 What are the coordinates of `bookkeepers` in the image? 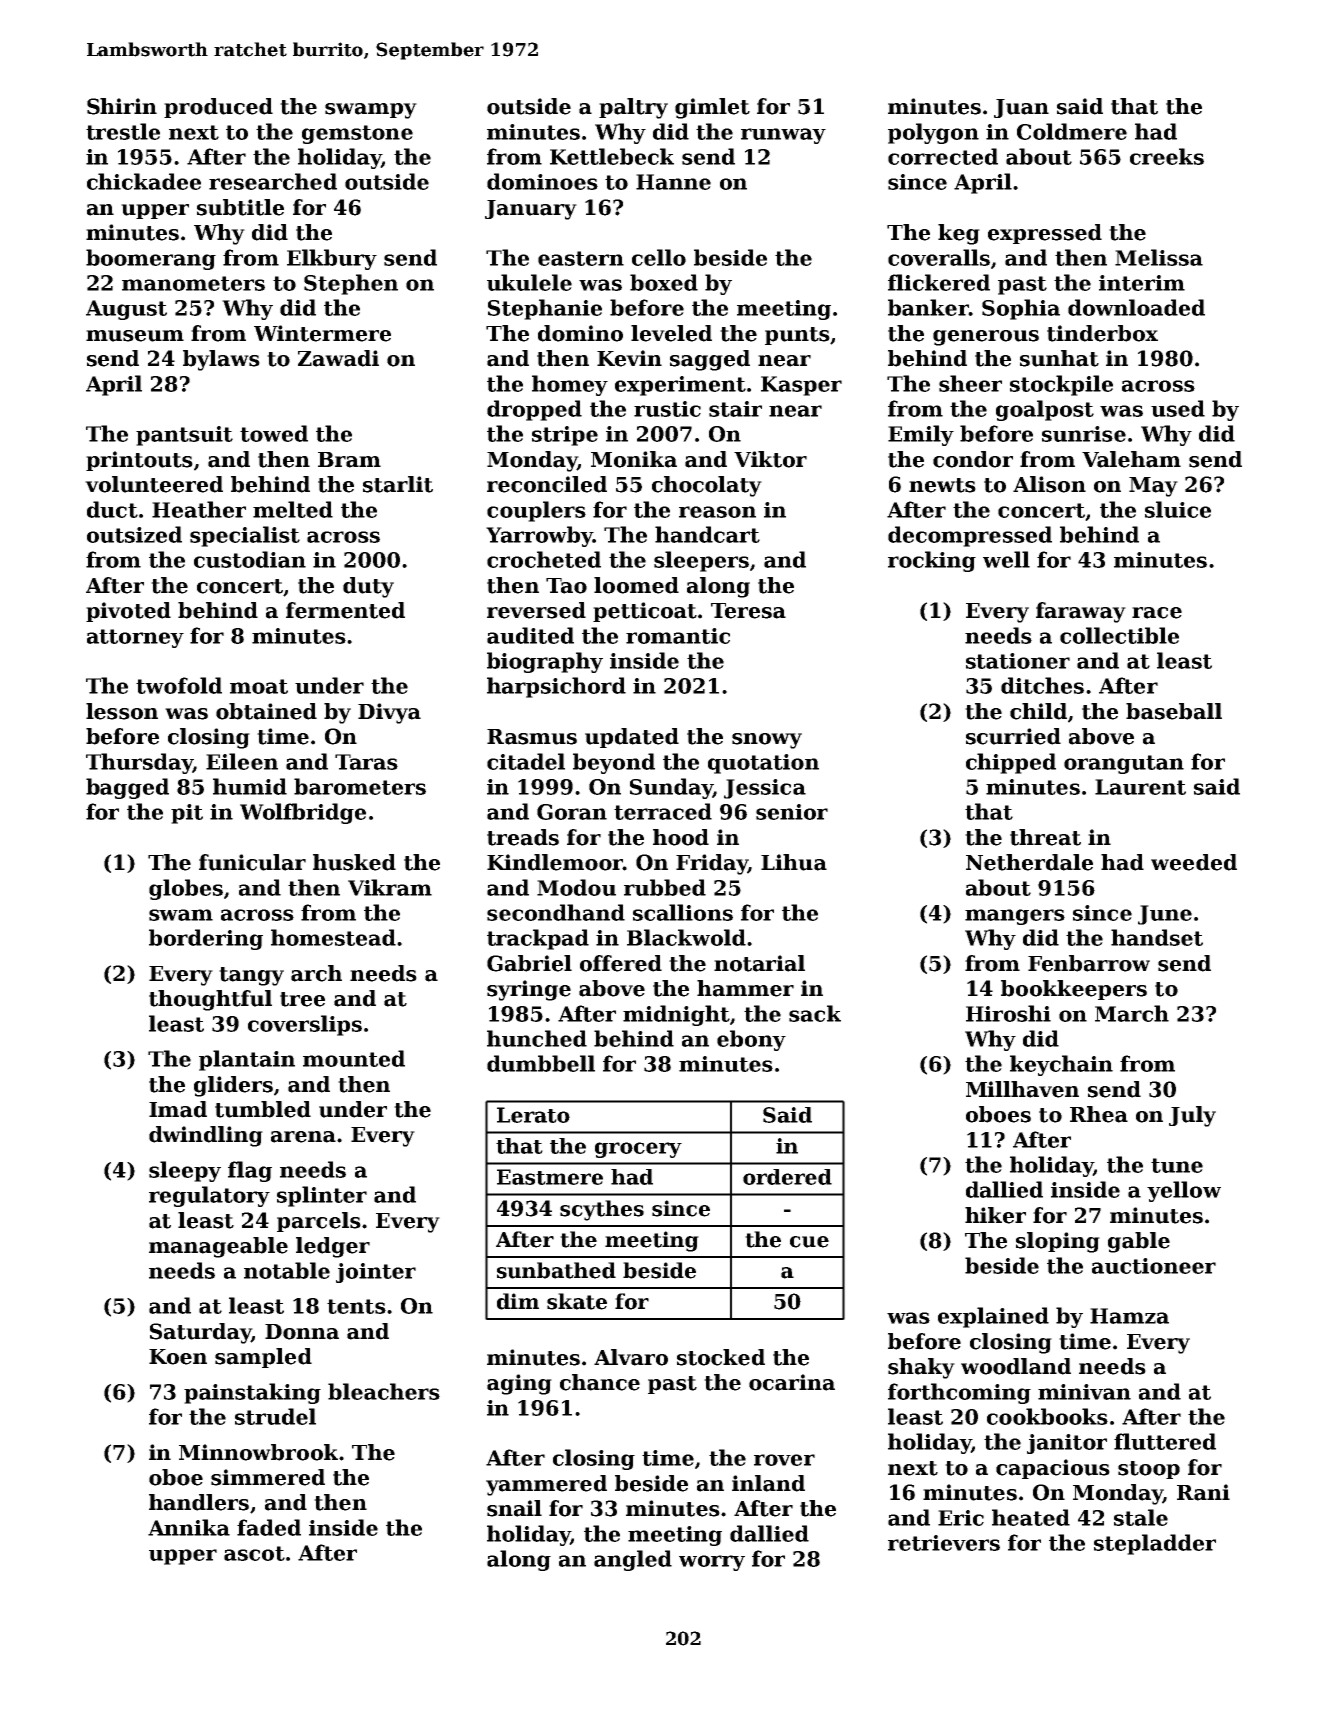 It's located at (1074, 990).
